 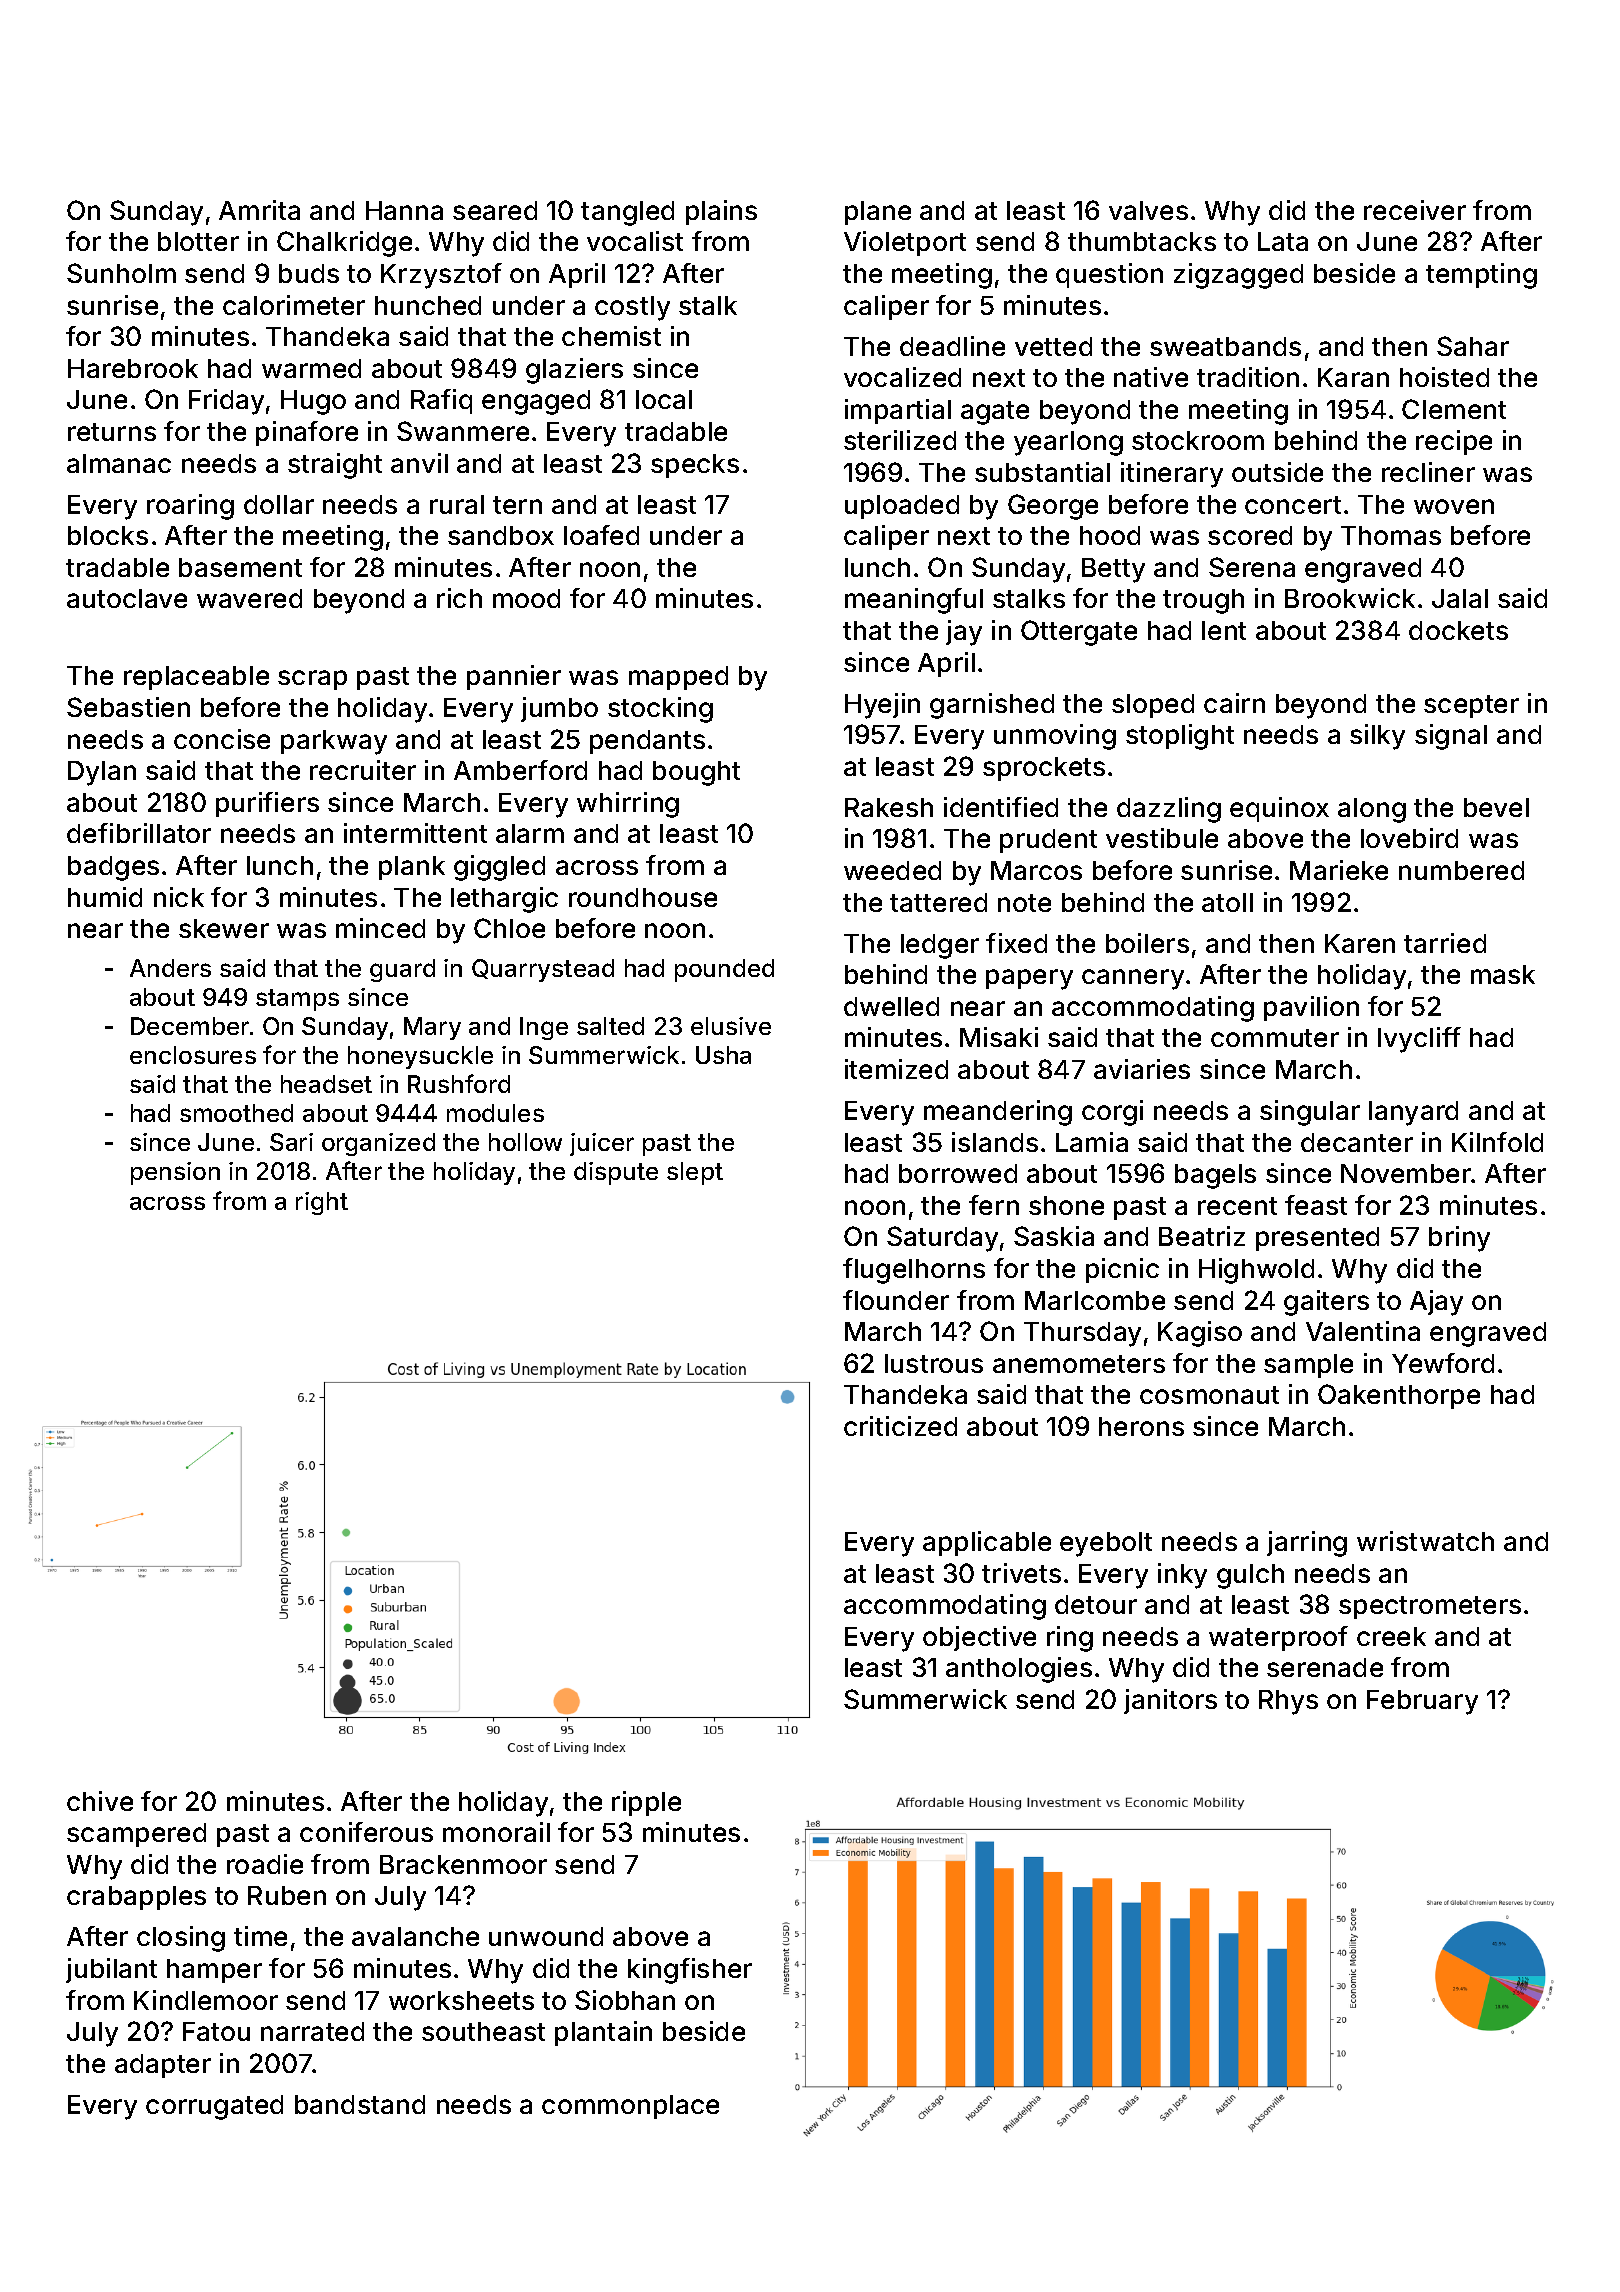 I want to click on Oakenthorpe, so click(x=1399, y=1396).
